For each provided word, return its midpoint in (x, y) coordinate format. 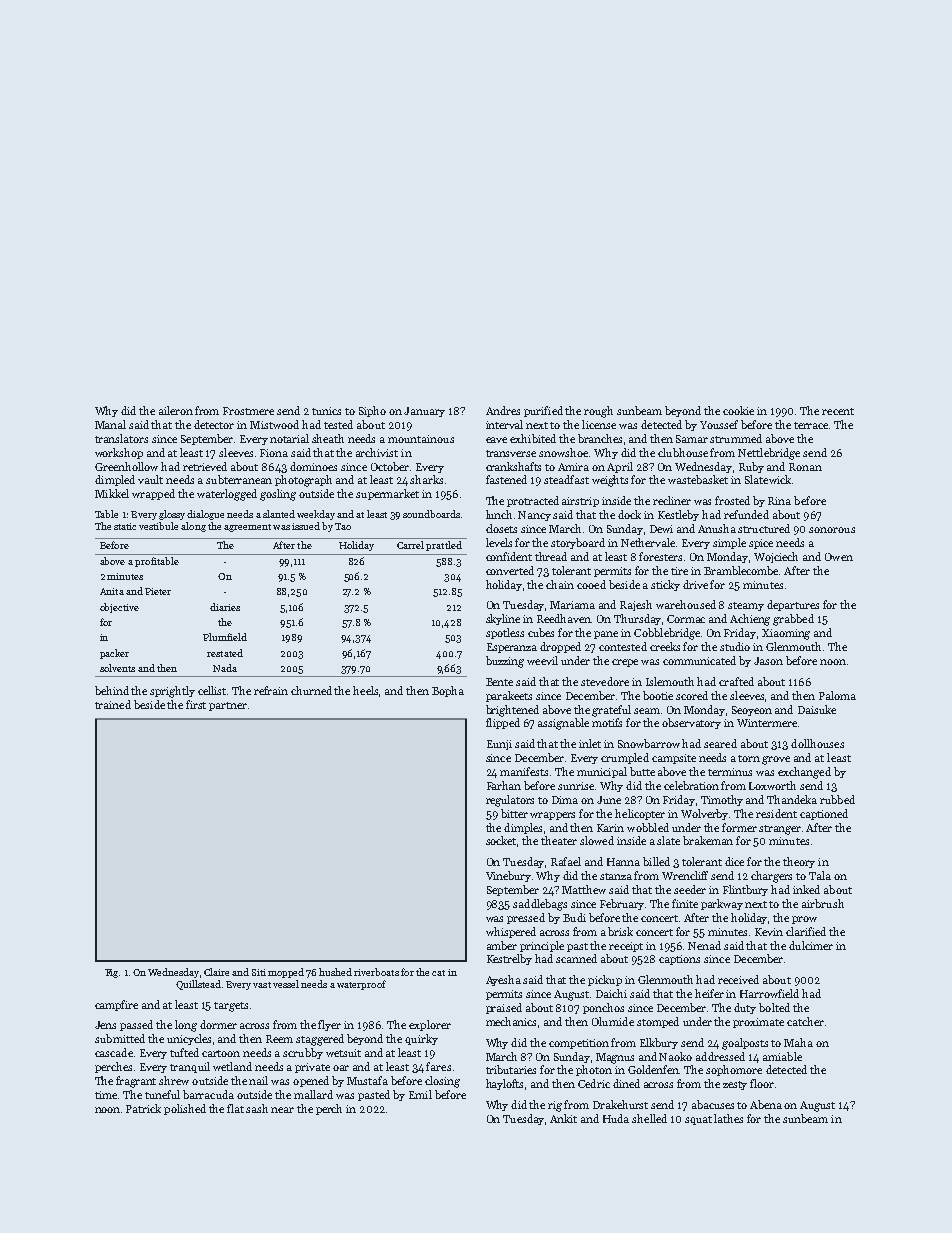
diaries (225, 607)
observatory (691, 723)
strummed (736, 438)
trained (113, 704)
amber (502, 945)
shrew (174, 1080)
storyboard (578, 543)
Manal (110, 424)
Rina (779, 501)
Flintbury (745, 890)
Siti (259, 972)
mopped (286, 973)
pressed (526, 918)
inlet (590, 743)
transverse (511, 453)
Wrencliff (685, 875)
